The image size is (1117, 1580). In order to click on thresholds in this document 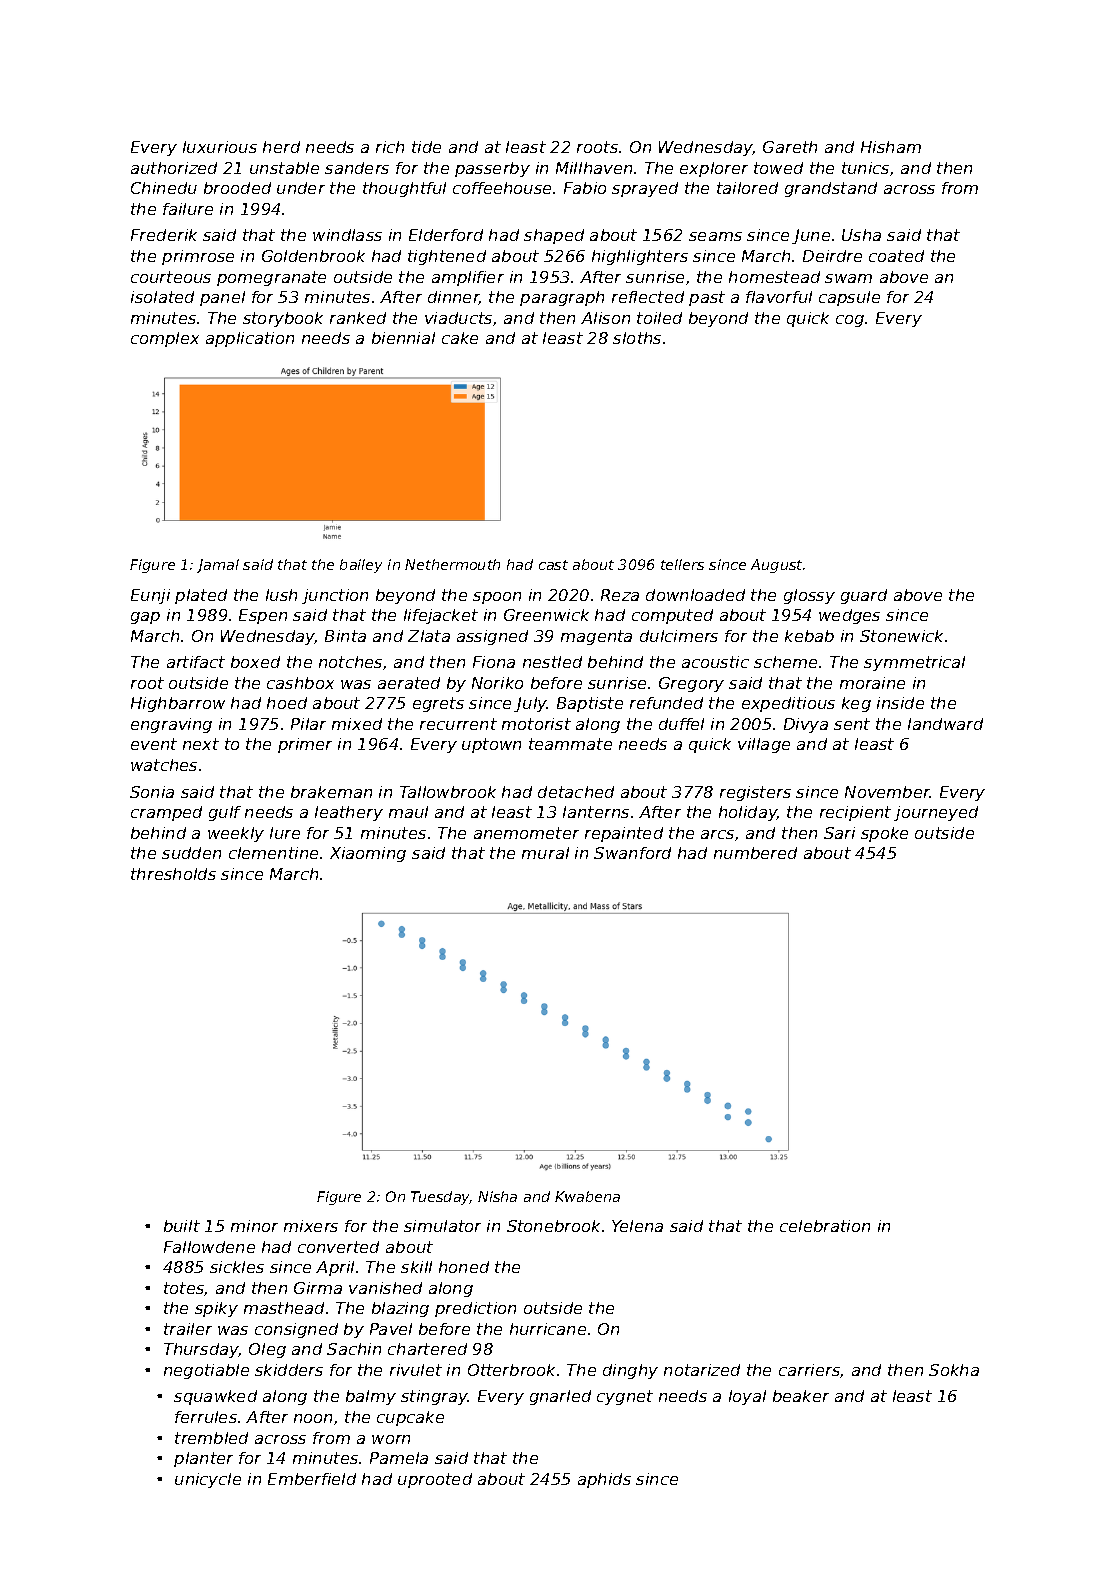, I will do `click(173, 874)`.
